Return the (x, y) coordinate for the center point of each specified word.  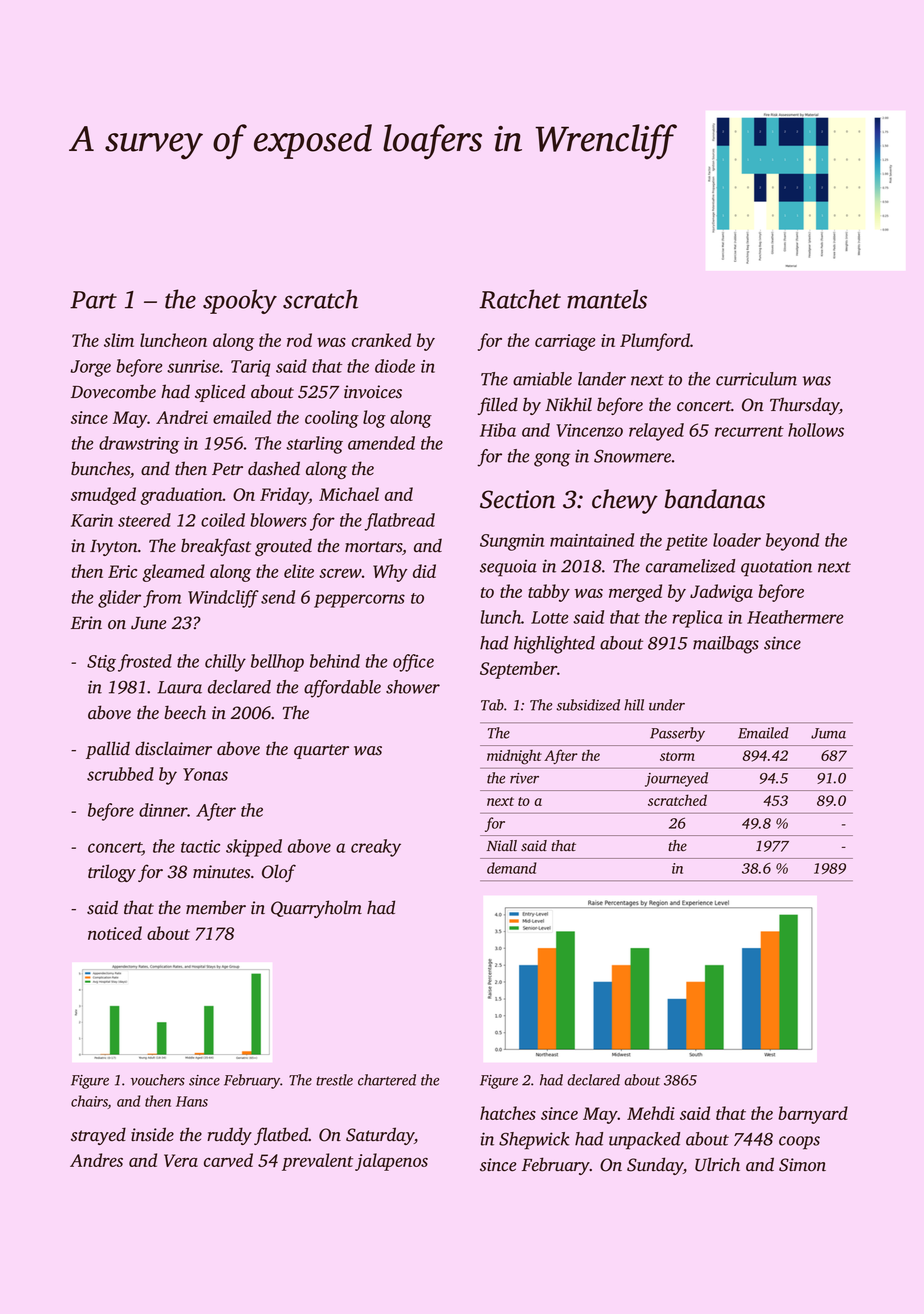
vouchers (158, 1080)
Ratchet (520, 299)
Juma (828, 733)
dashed (274, 468)
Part (93, 300)
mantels (607, 299)
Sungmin (512, 542)
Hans (192, 1101)
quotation (776, 568)
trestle (334, 1080)
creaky (376, 848)
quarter (321, 751)
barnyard (813, 1115)
